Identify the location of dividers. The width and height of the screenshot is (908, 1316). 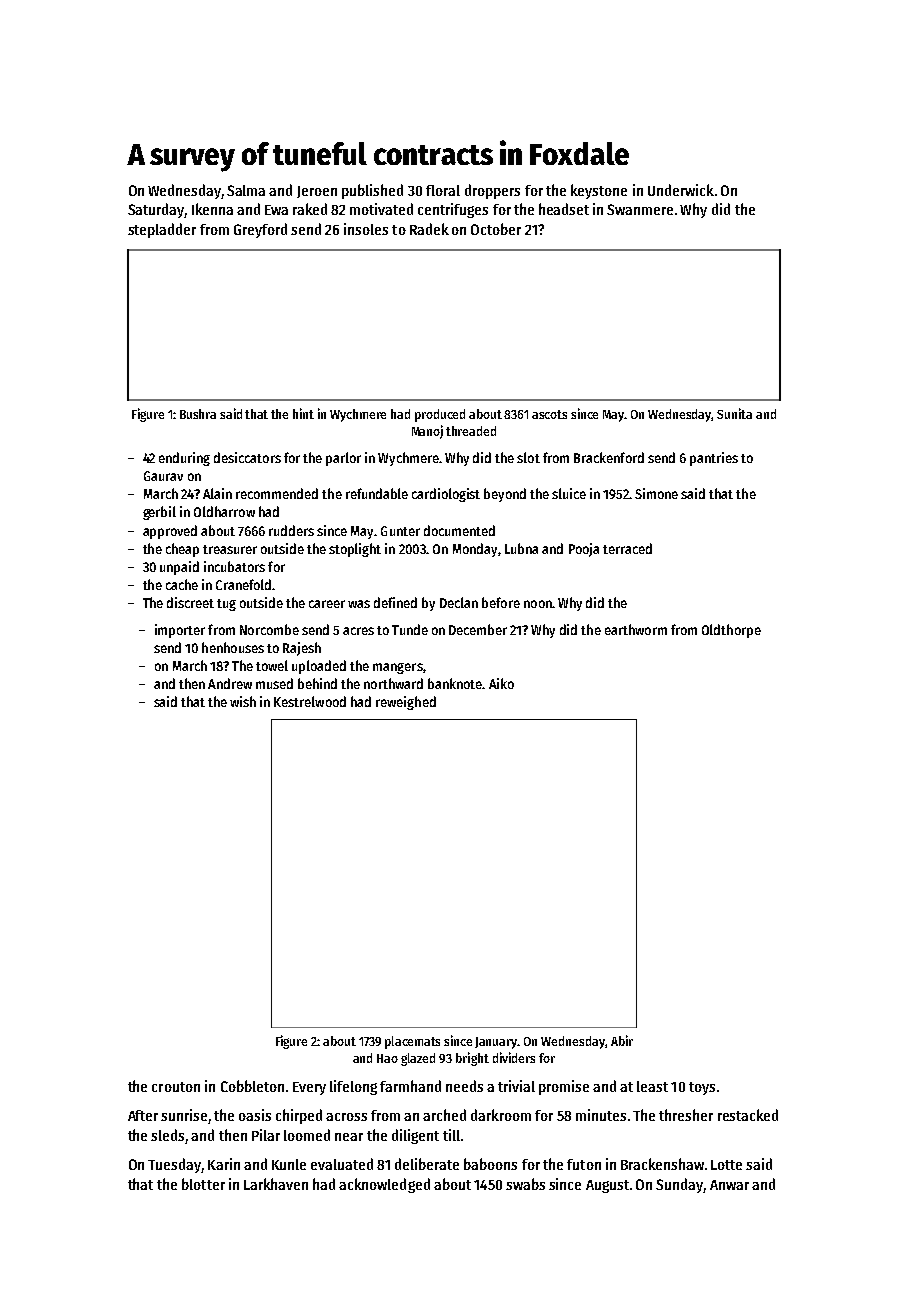
(514, 1057).
